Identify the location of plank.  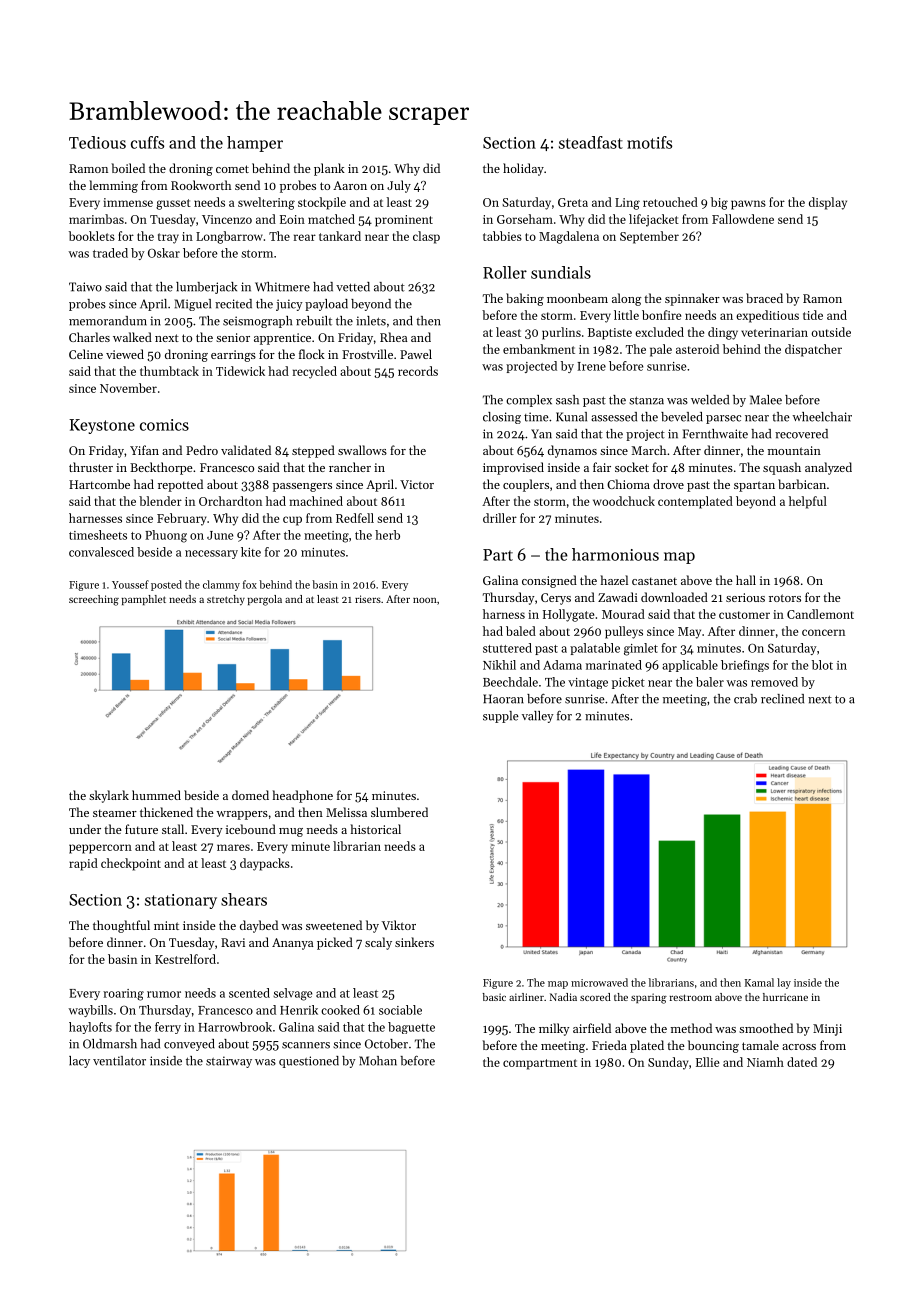
(329, 169).
